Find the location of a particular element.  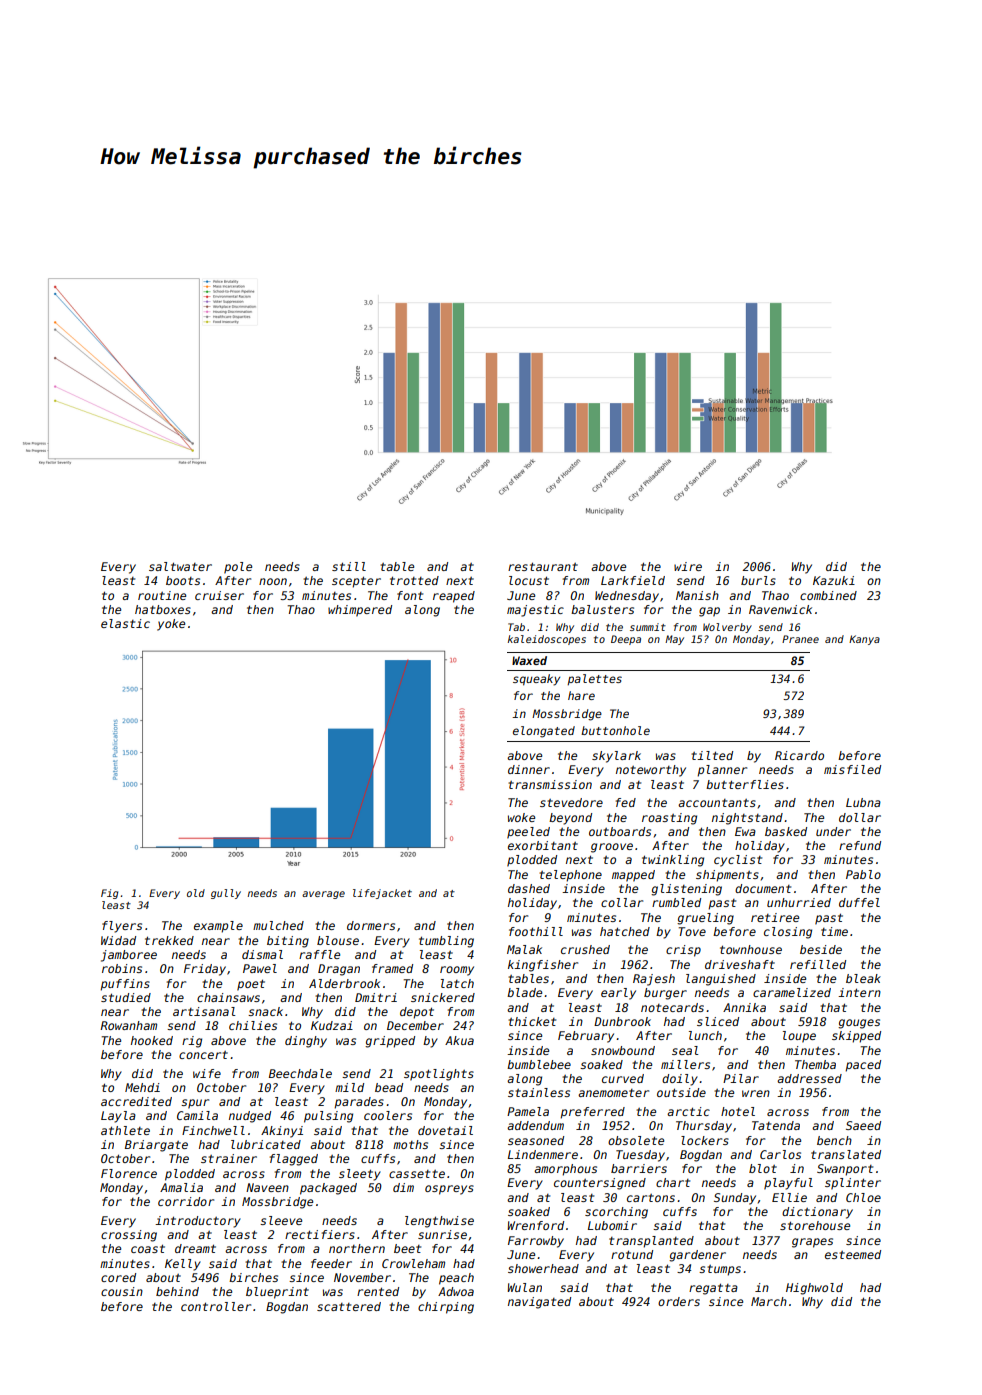

skylark is located at coordinates (616, 757).
